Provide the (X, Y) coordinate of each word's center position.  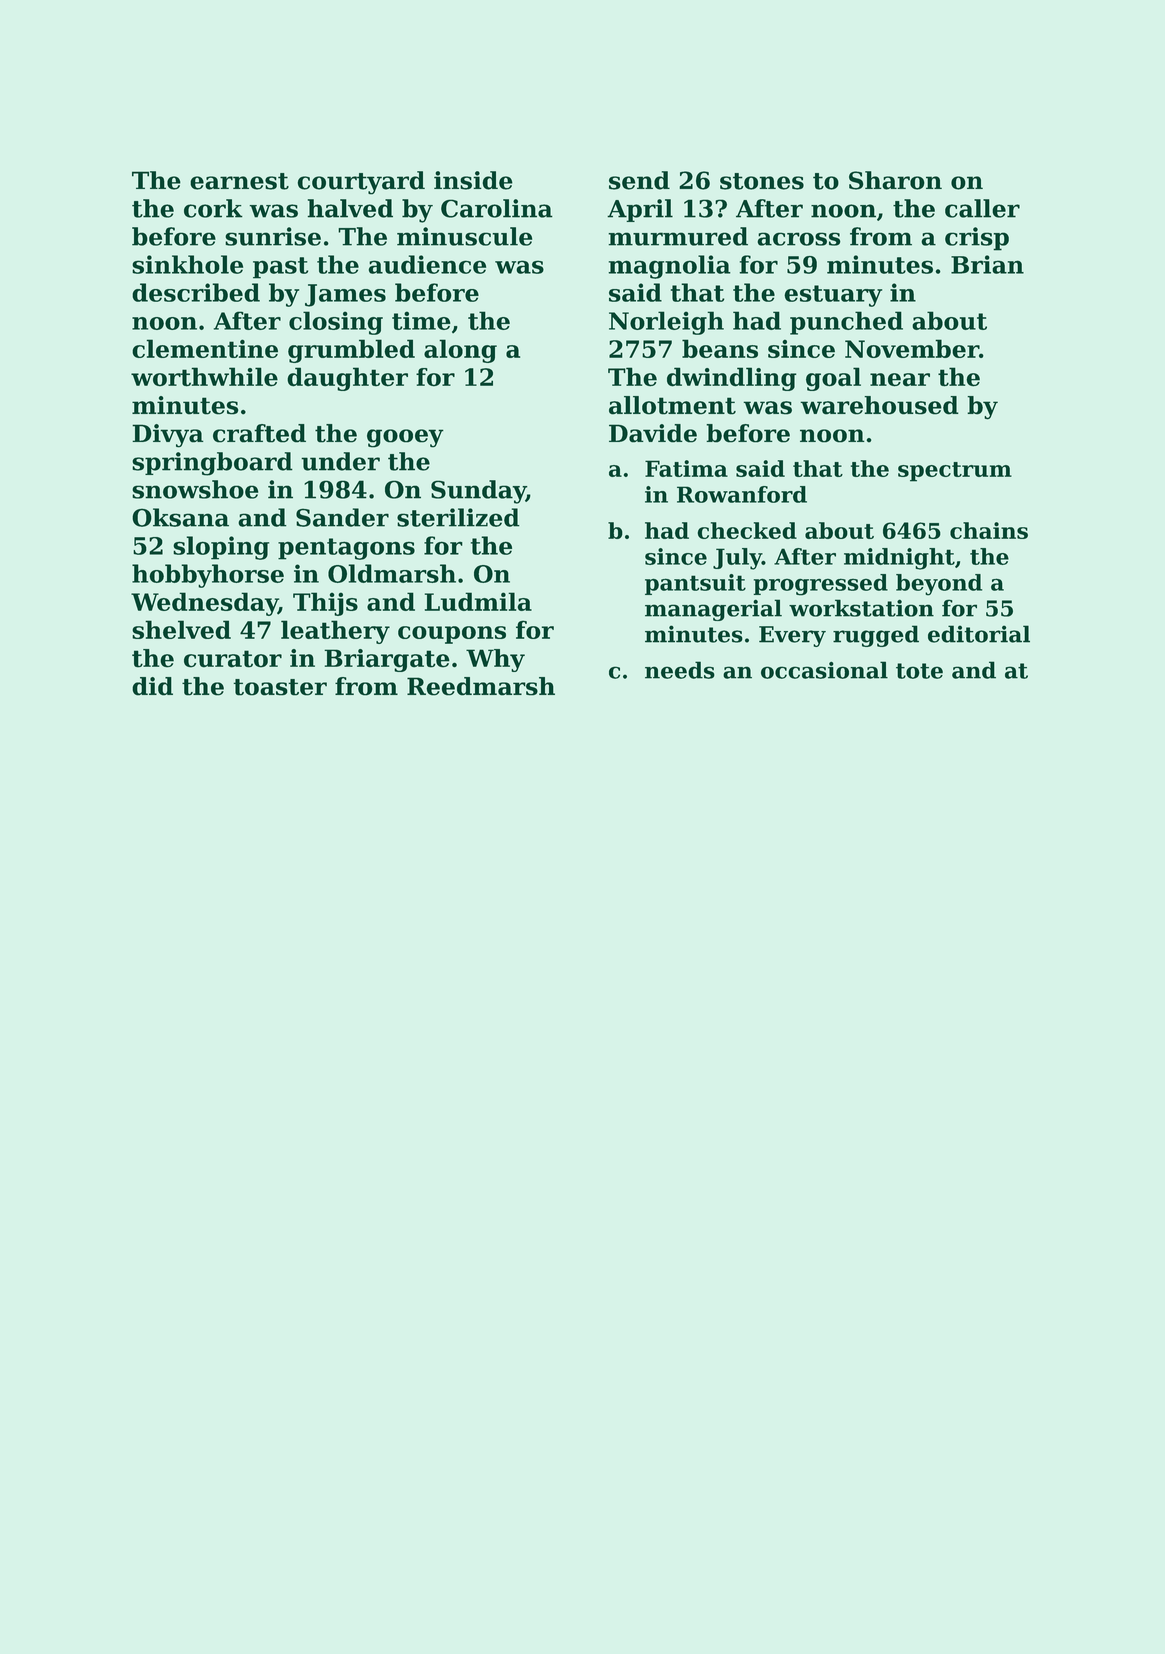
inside (473, 180)
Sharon (895, 180)
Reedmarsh (481, 686)
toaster (280, 687)
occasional (824, 670)
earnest (239, 181)
